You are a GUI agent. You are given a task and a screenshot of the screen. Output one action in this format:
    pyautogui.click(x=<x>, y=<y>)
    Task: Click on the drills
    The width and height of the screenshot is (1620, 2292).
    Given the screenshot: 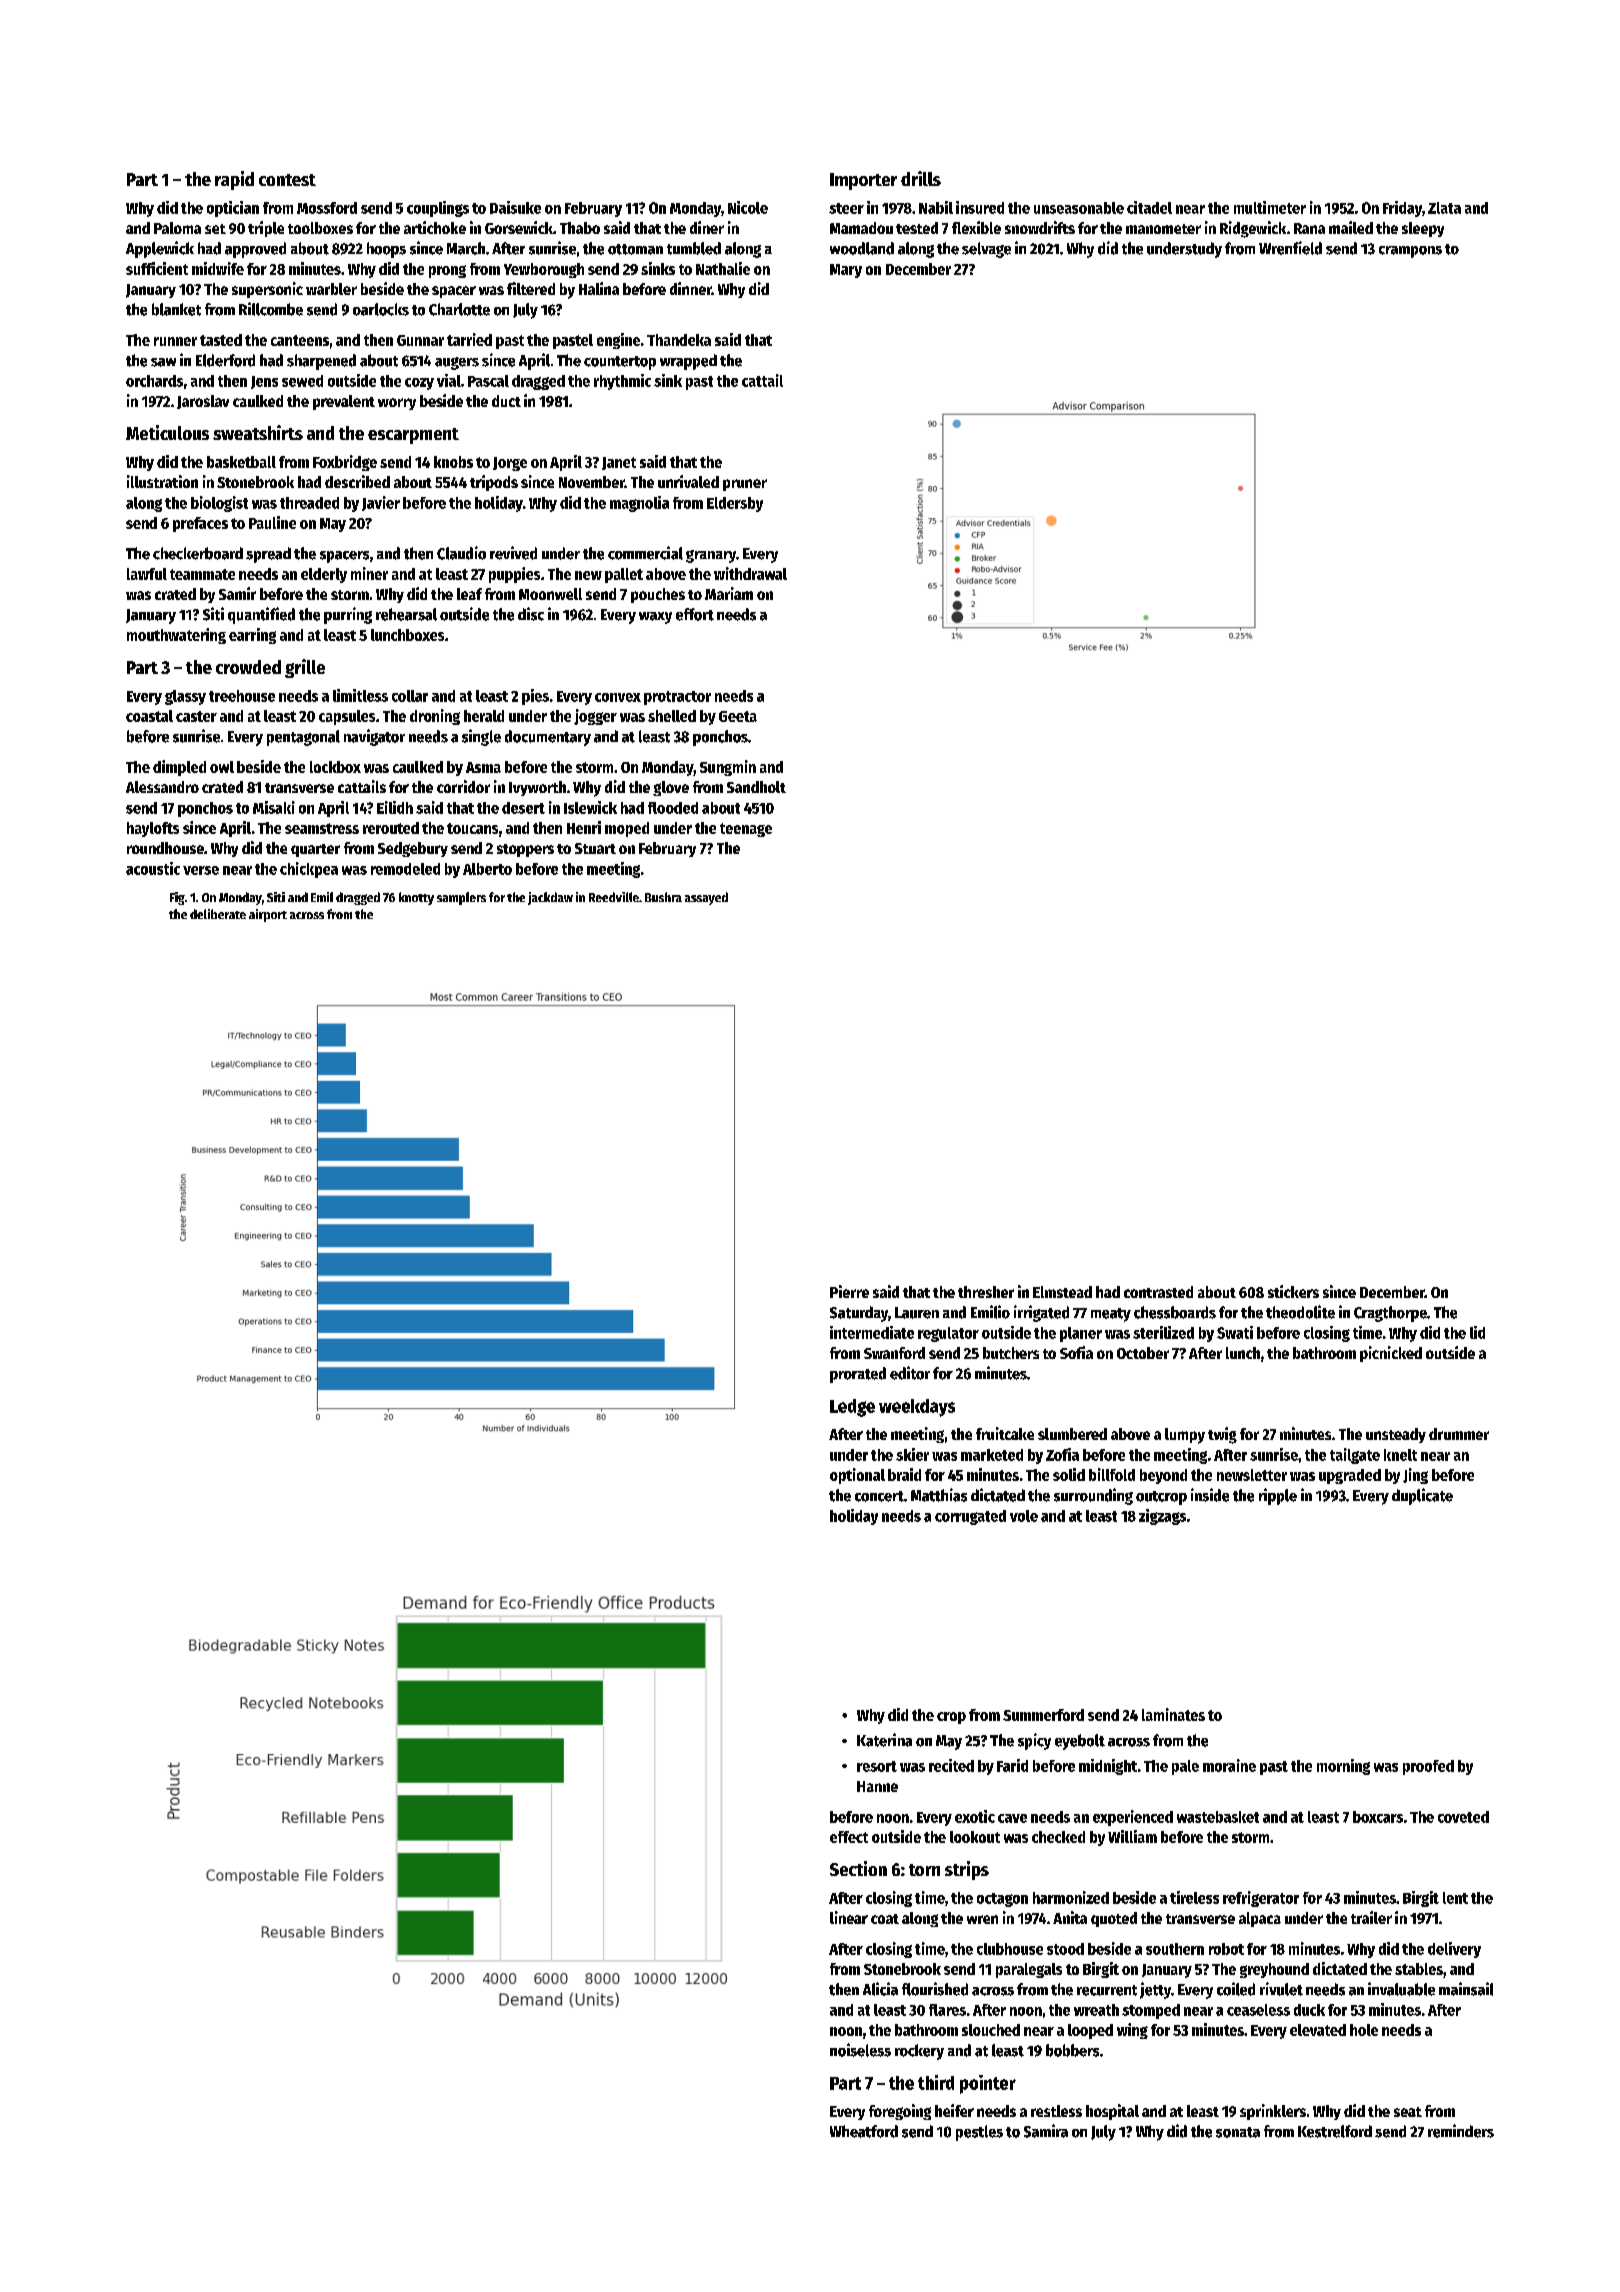 What is the action you would take?
    pyautogui.click(x=921, y=178)
